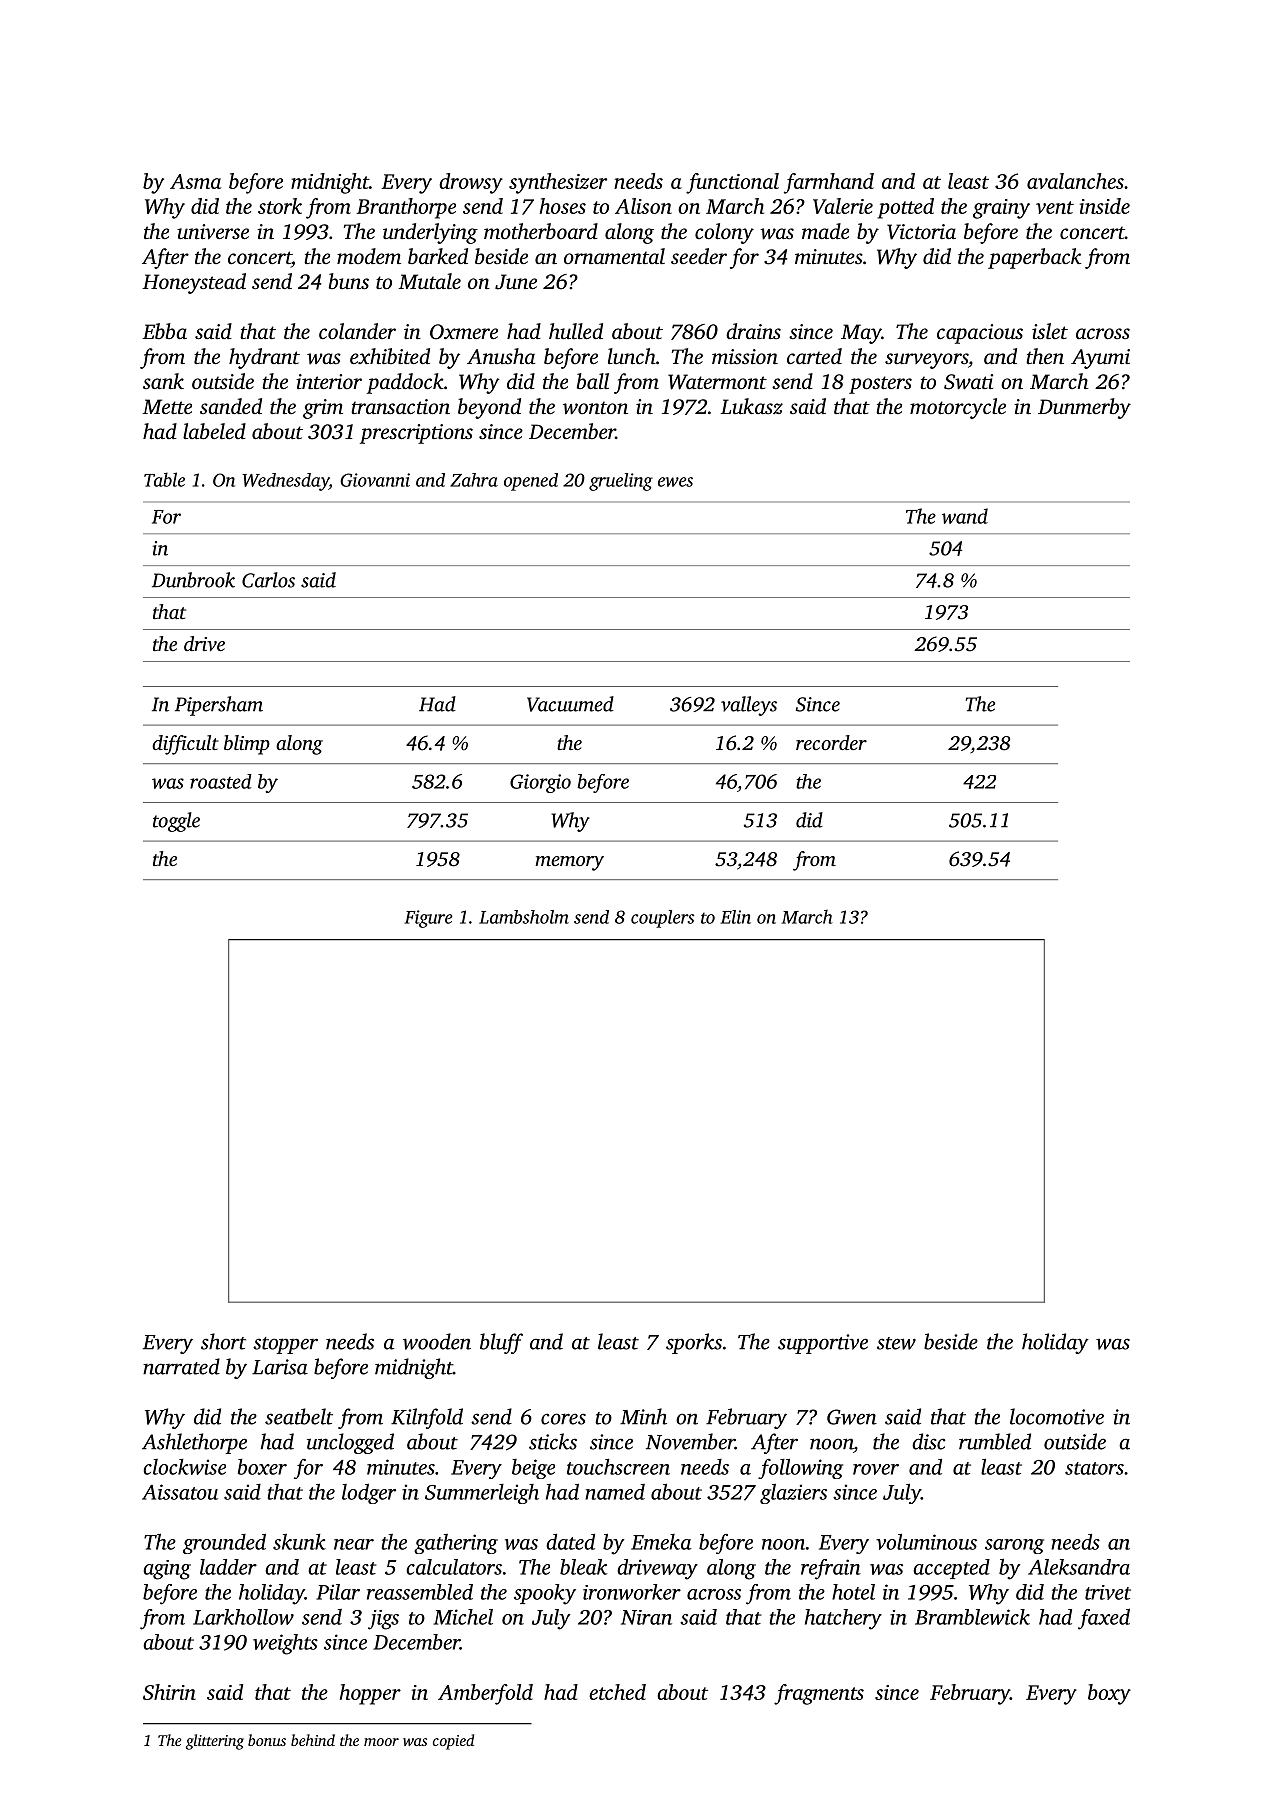  I want to click on synthesizer, so click(558, 183).
